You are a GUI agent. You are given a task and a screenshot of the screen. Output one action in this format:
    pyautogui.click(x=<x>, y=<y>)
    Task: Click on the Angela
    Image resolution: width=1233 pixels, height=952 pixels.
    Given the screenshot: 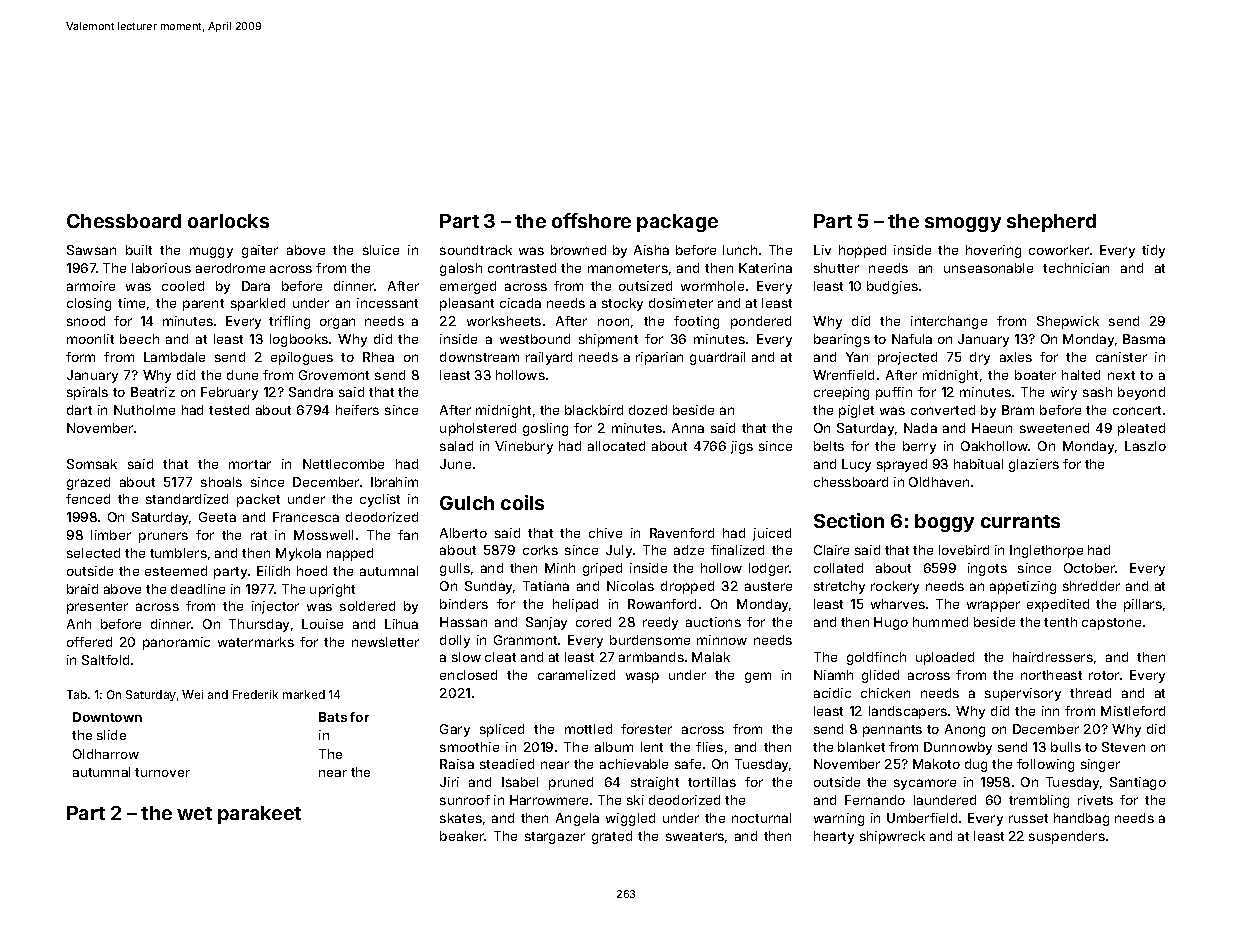 What is the action you would take?
    pyautogui.click(x=577, y=819)
